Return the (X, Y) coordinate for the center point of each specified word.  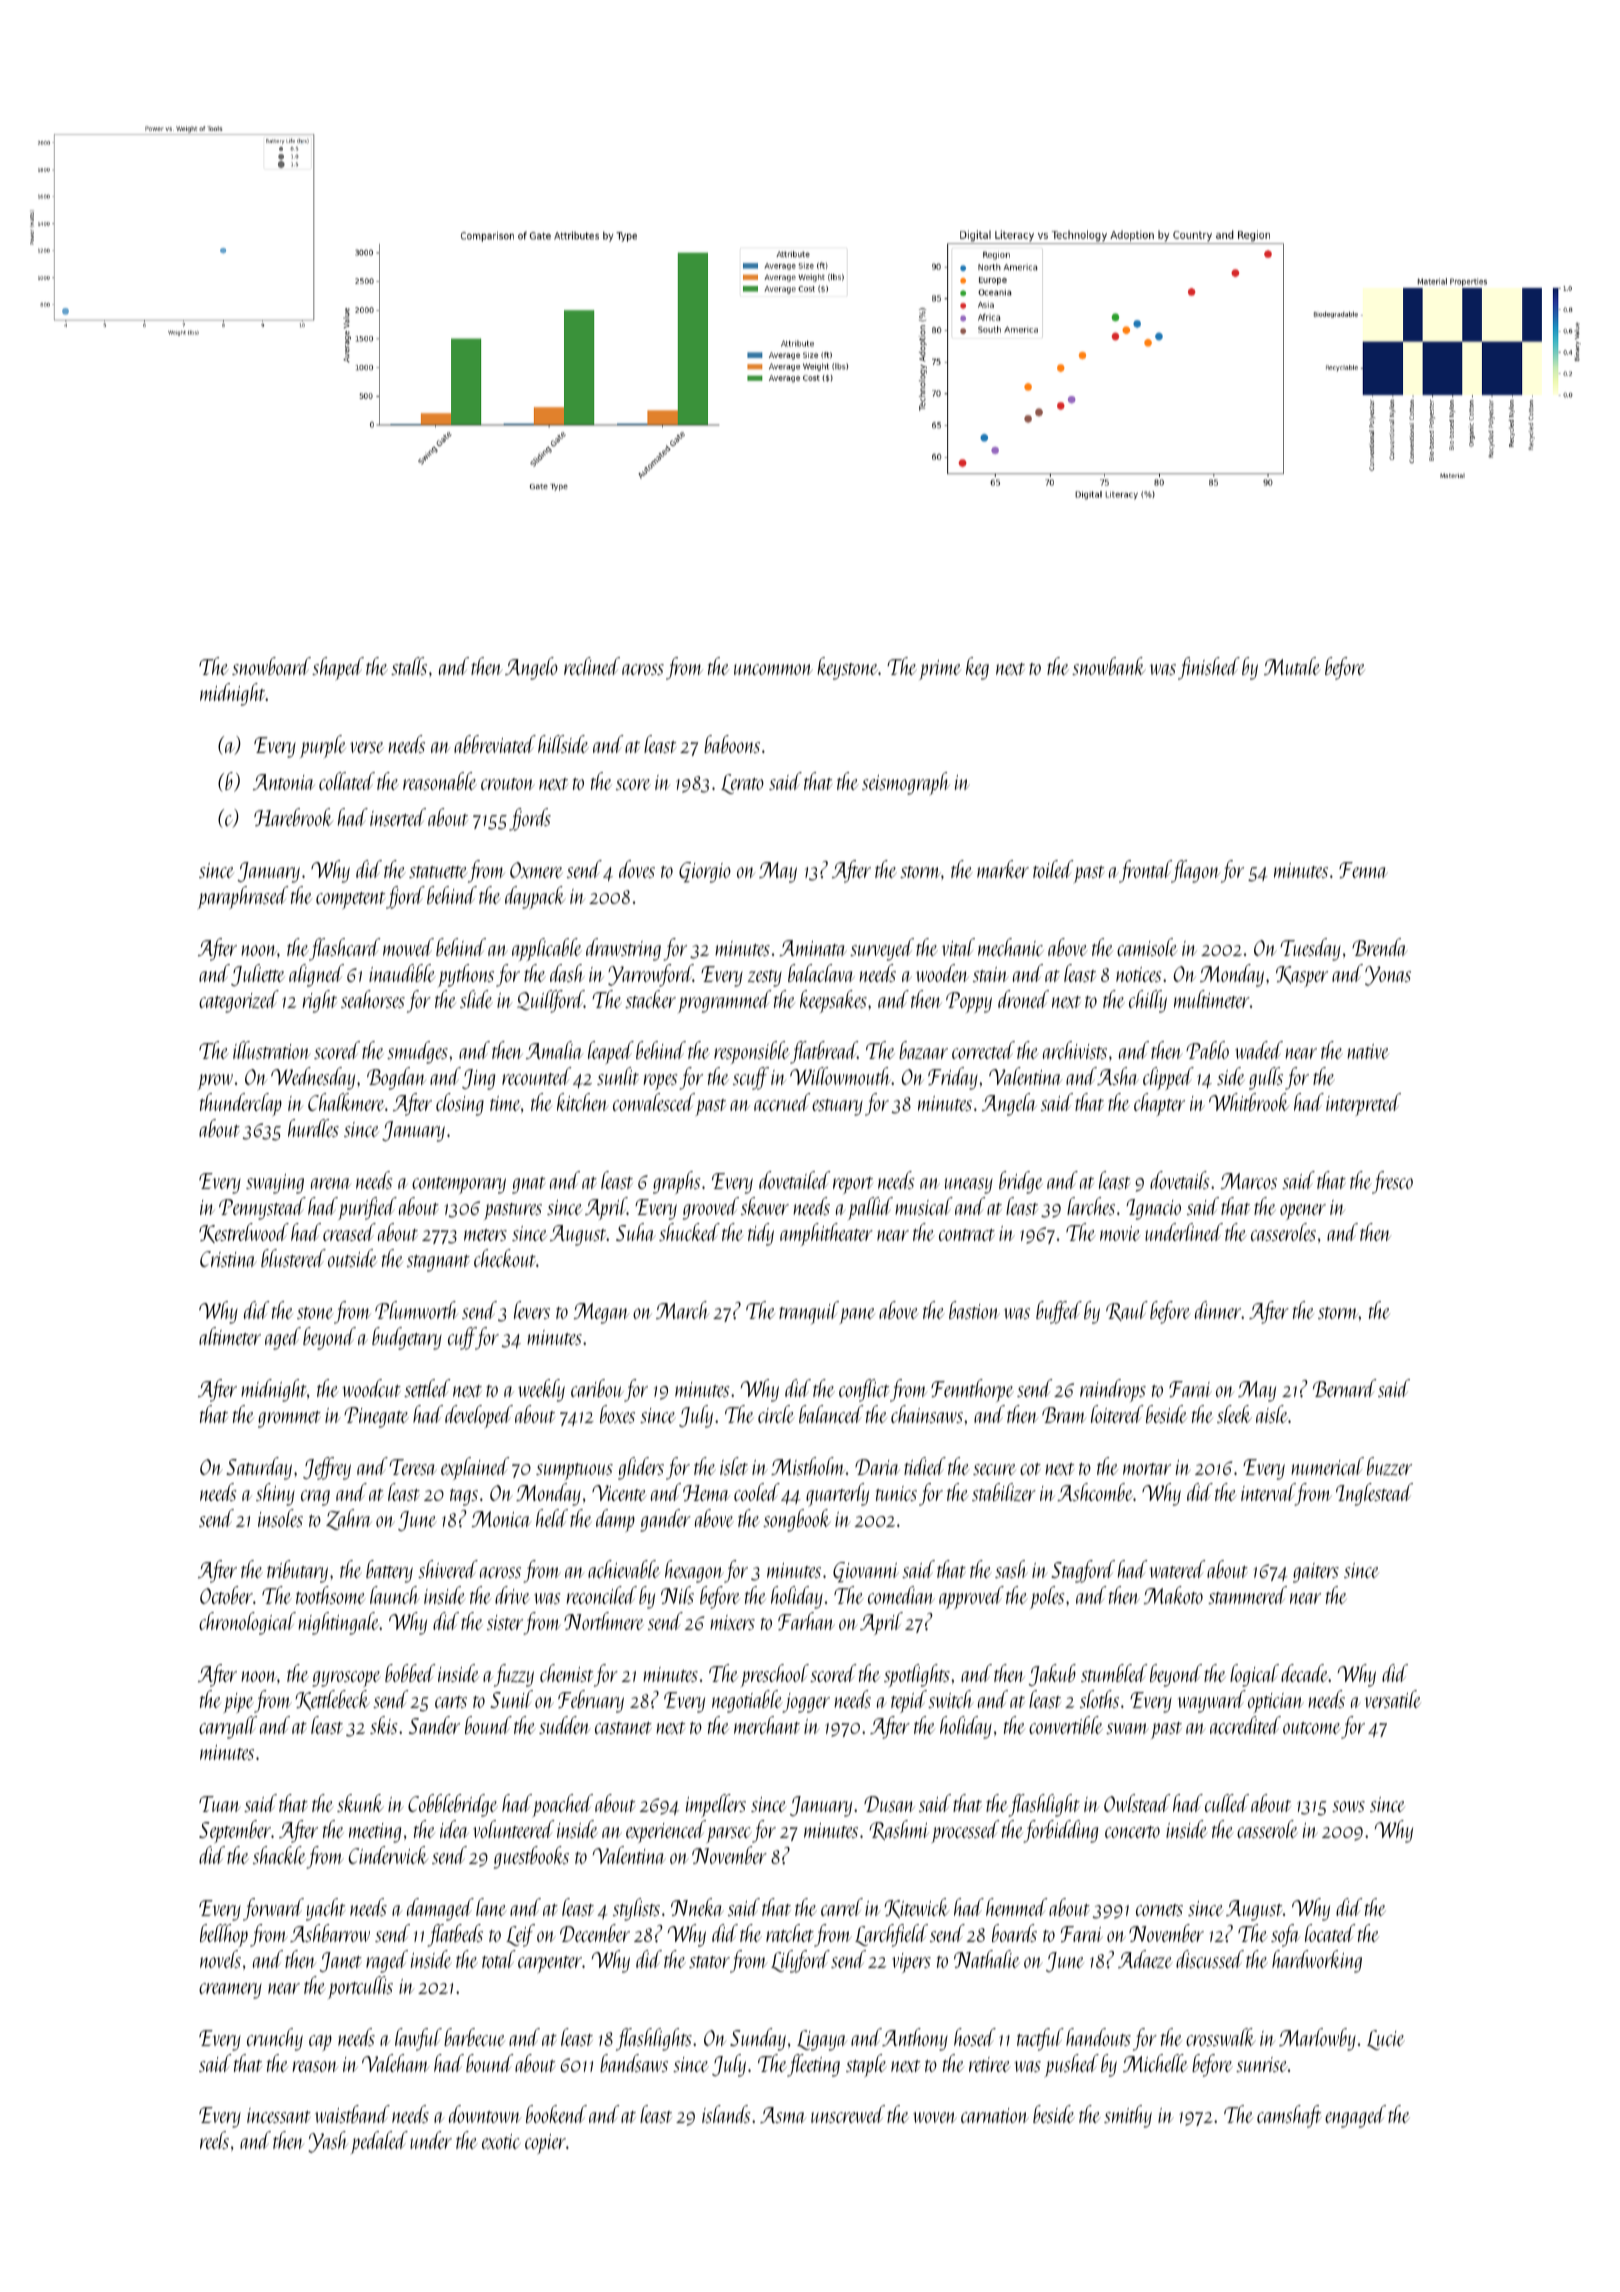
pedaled (379, 2142)
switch (951, 1699)
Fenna (1363, 870)
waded (1259, 1050)
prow (215, 1082)
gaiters (1316, 1573)
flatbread (824, 1052)
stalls (409, 666)
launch (395, 1595)
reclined (592, 666)
